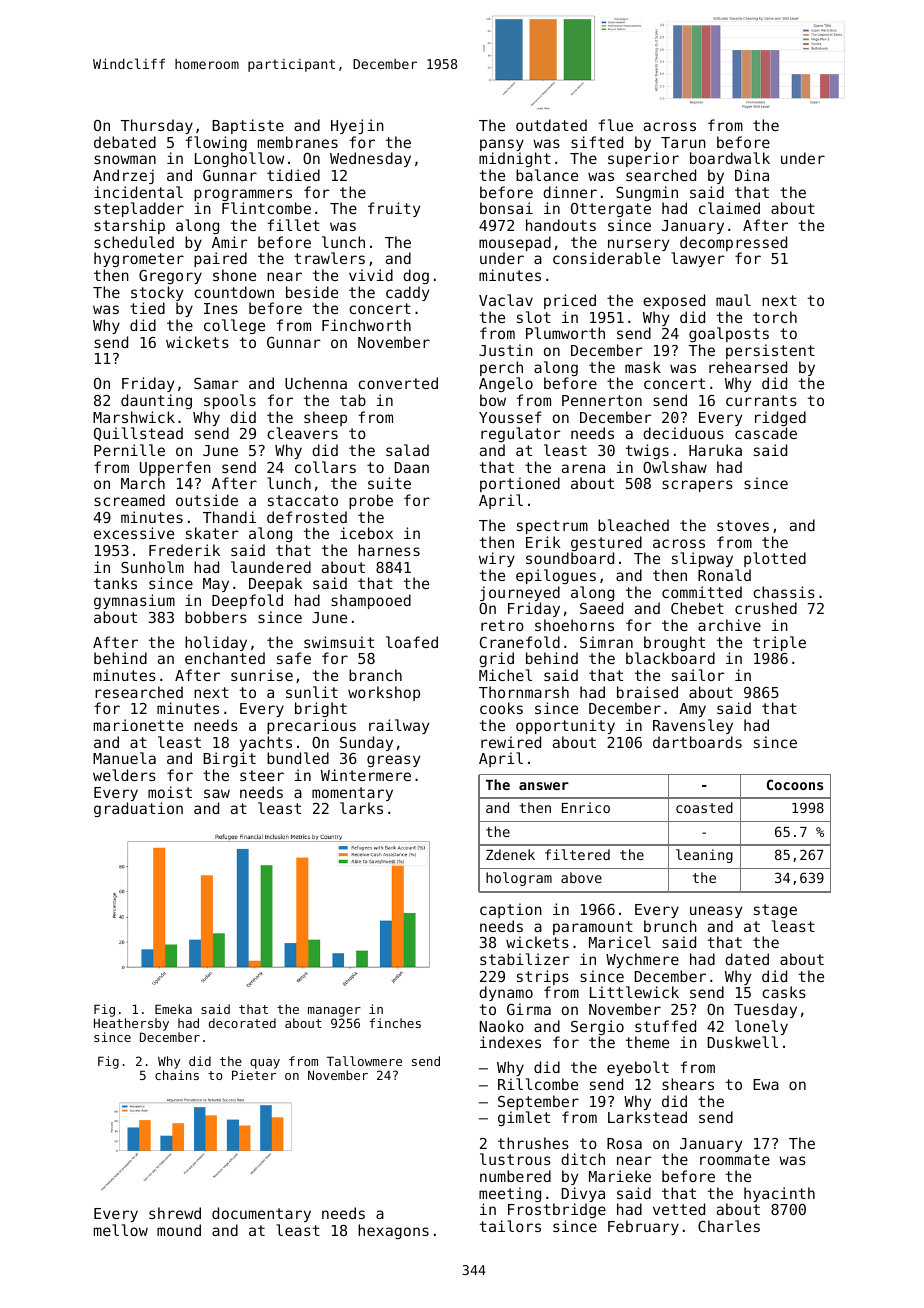 This image has height=1308, width=924. Describe the element at coordinates (616, 125) in the image. I see `flue` at that location.
